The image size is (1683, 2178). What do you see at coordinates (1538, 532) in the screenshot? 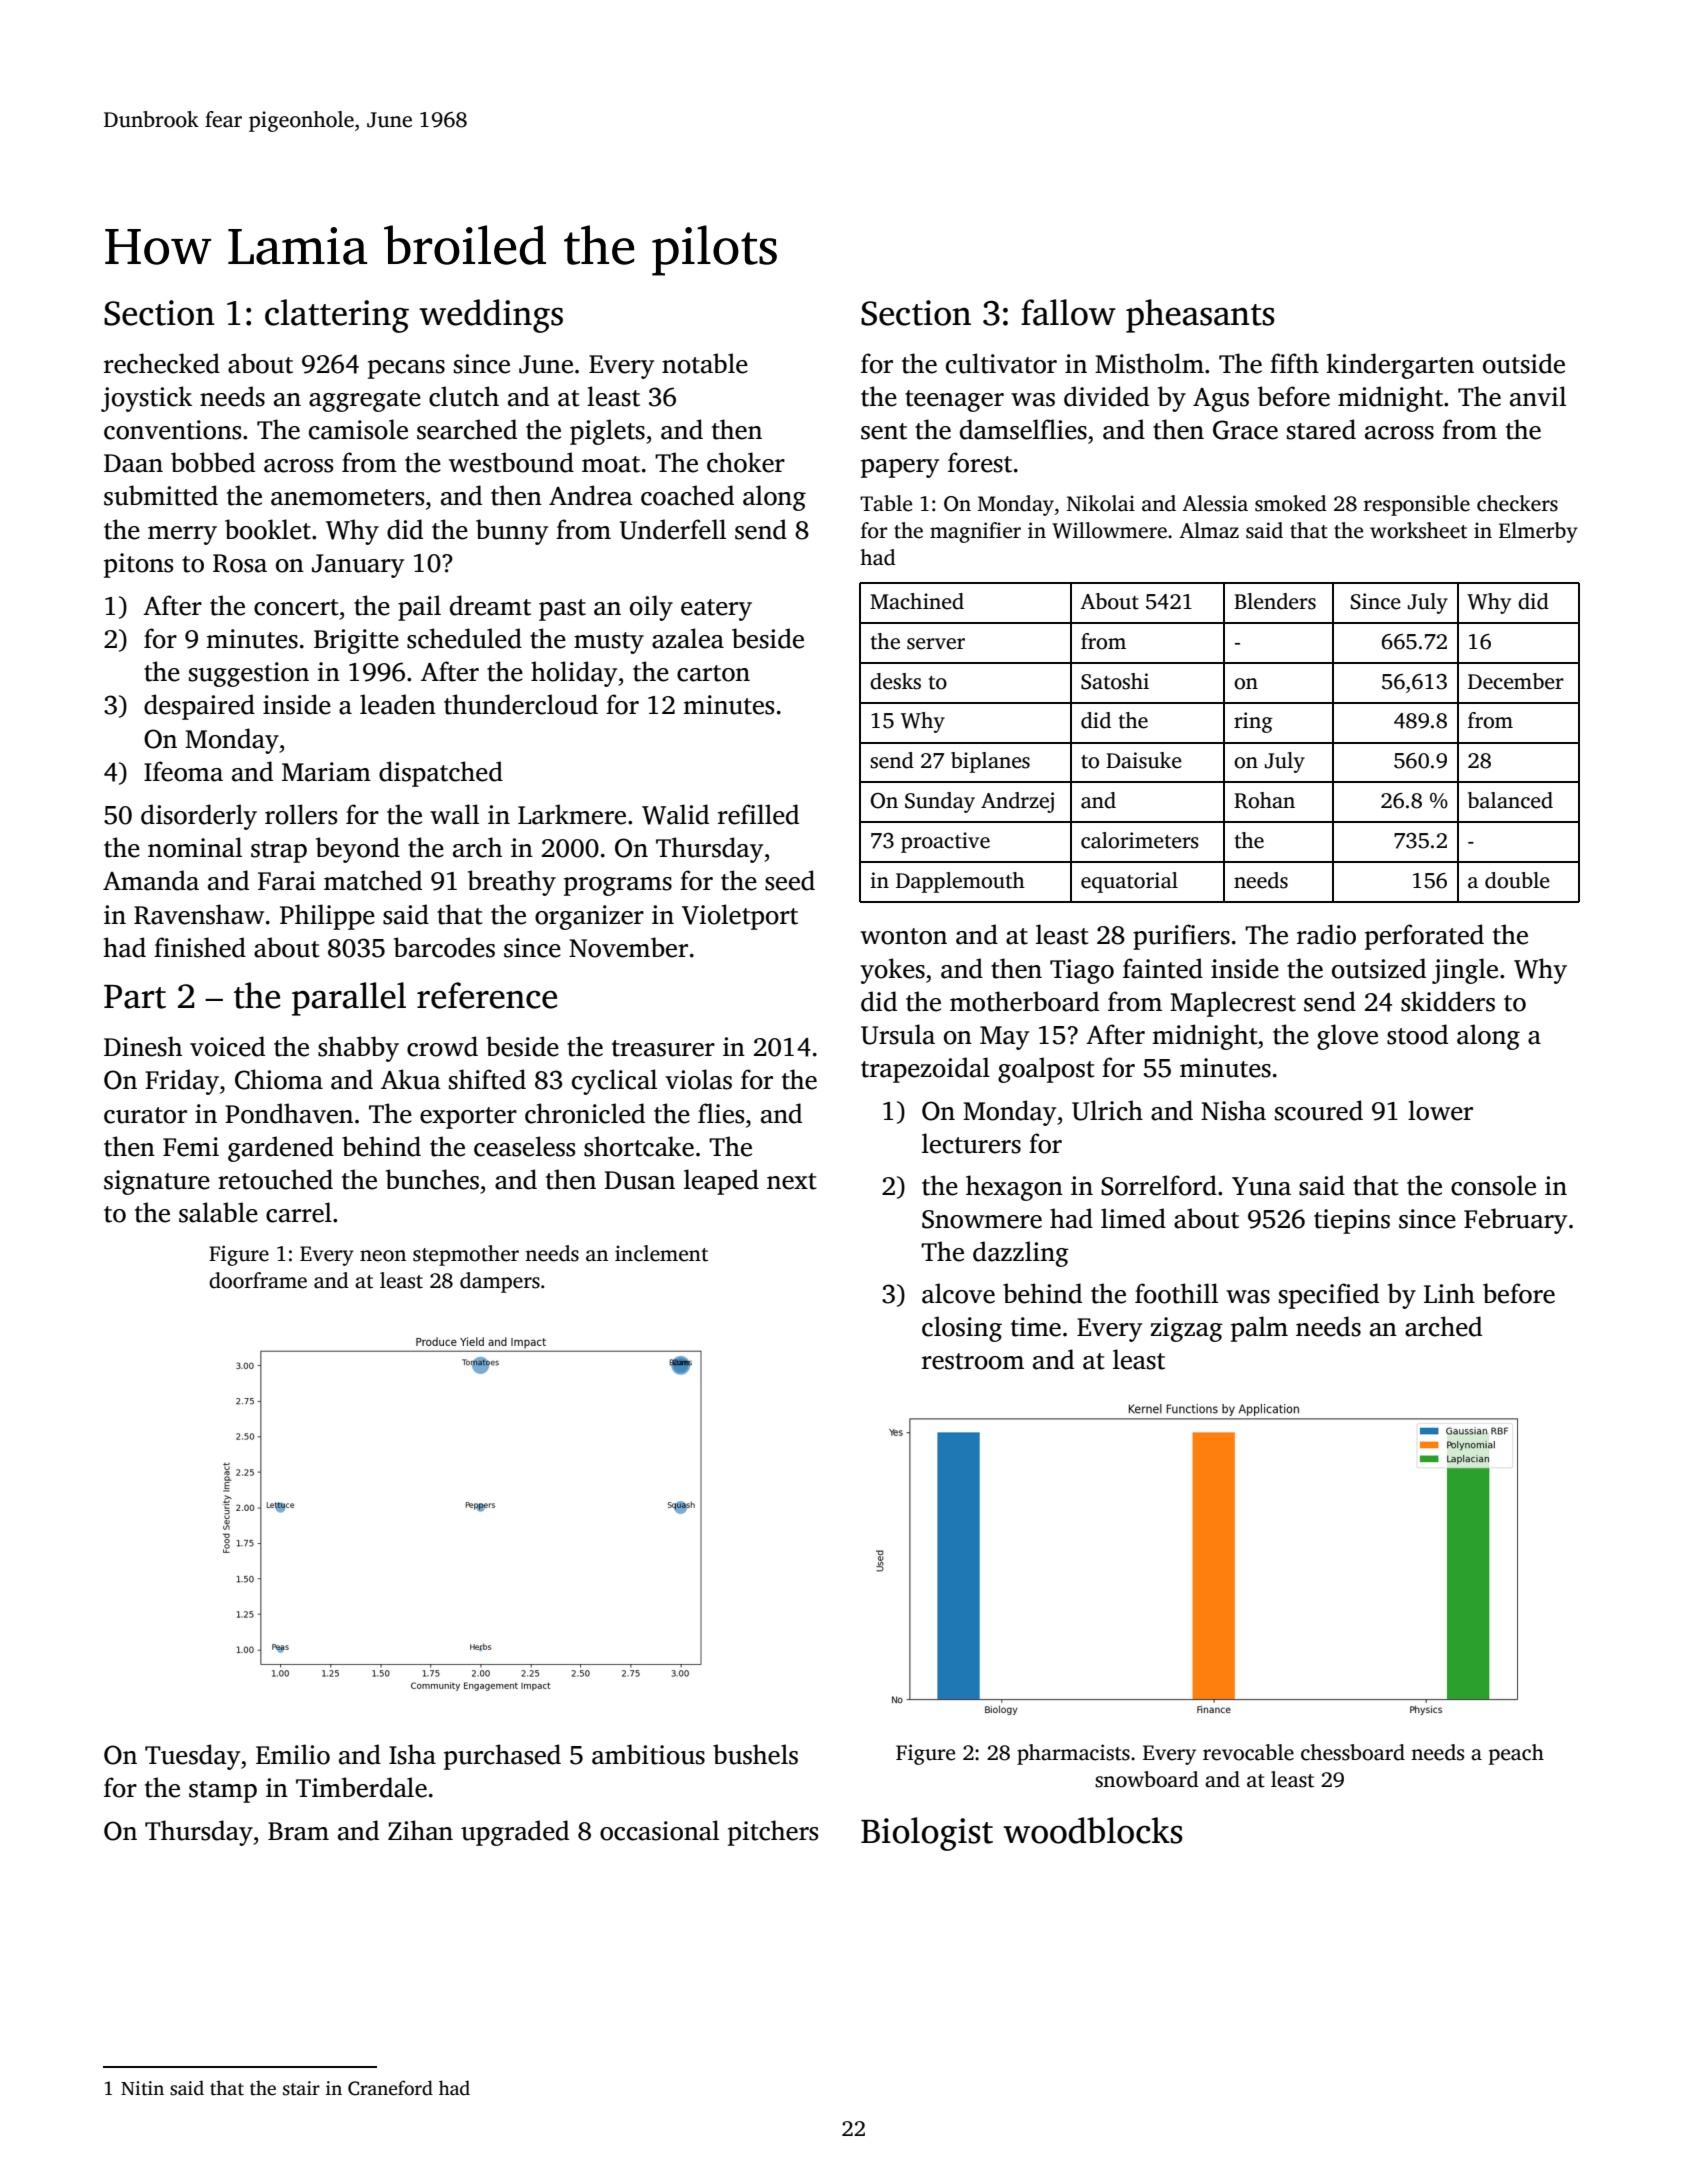
I see `Elmerby` at bounding box center [1538, 532].
